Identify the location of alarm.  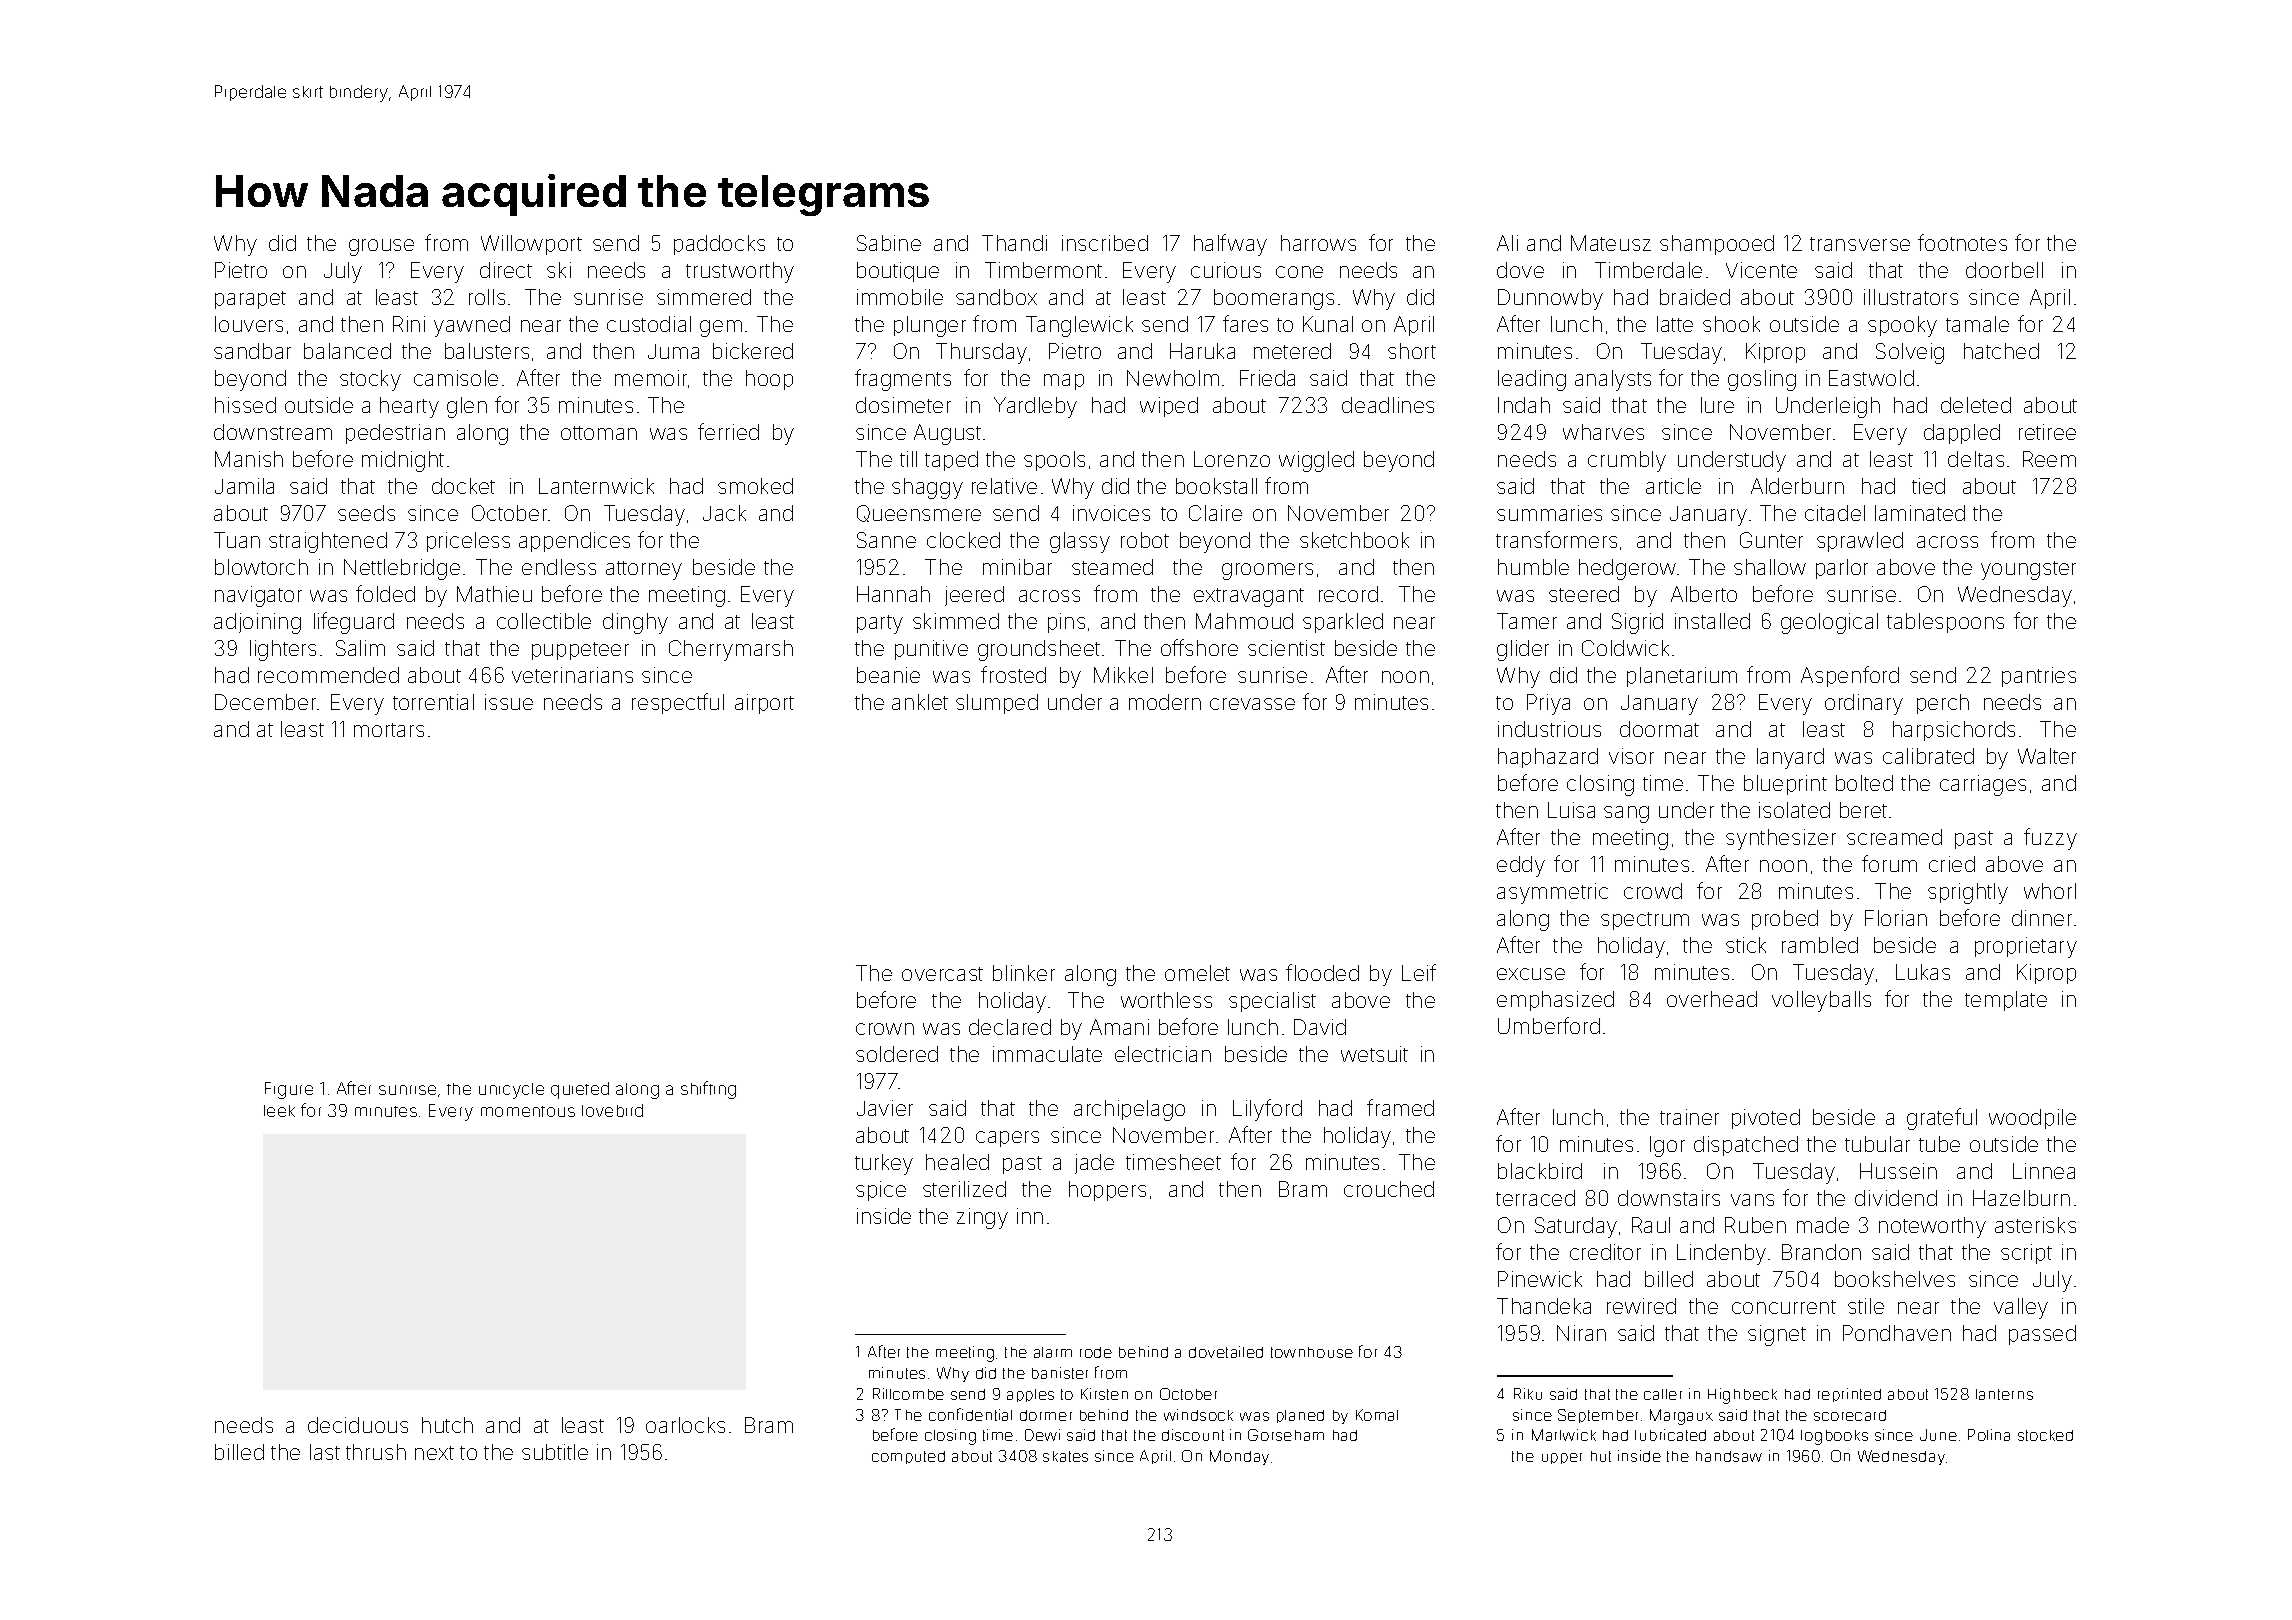
(1053, 1352).
